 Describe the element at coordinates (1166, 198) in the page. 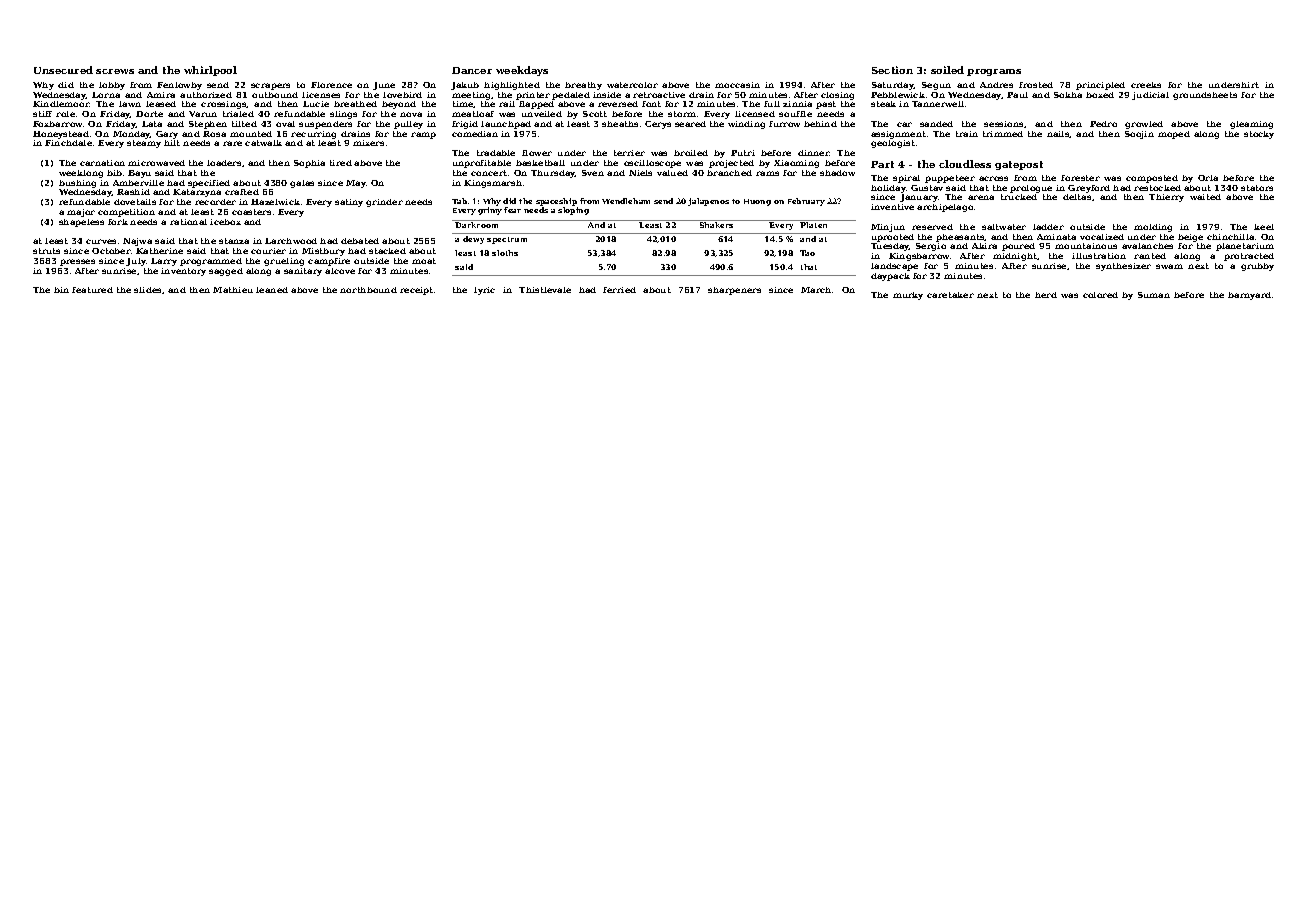

I see `Thierry` at that location.
